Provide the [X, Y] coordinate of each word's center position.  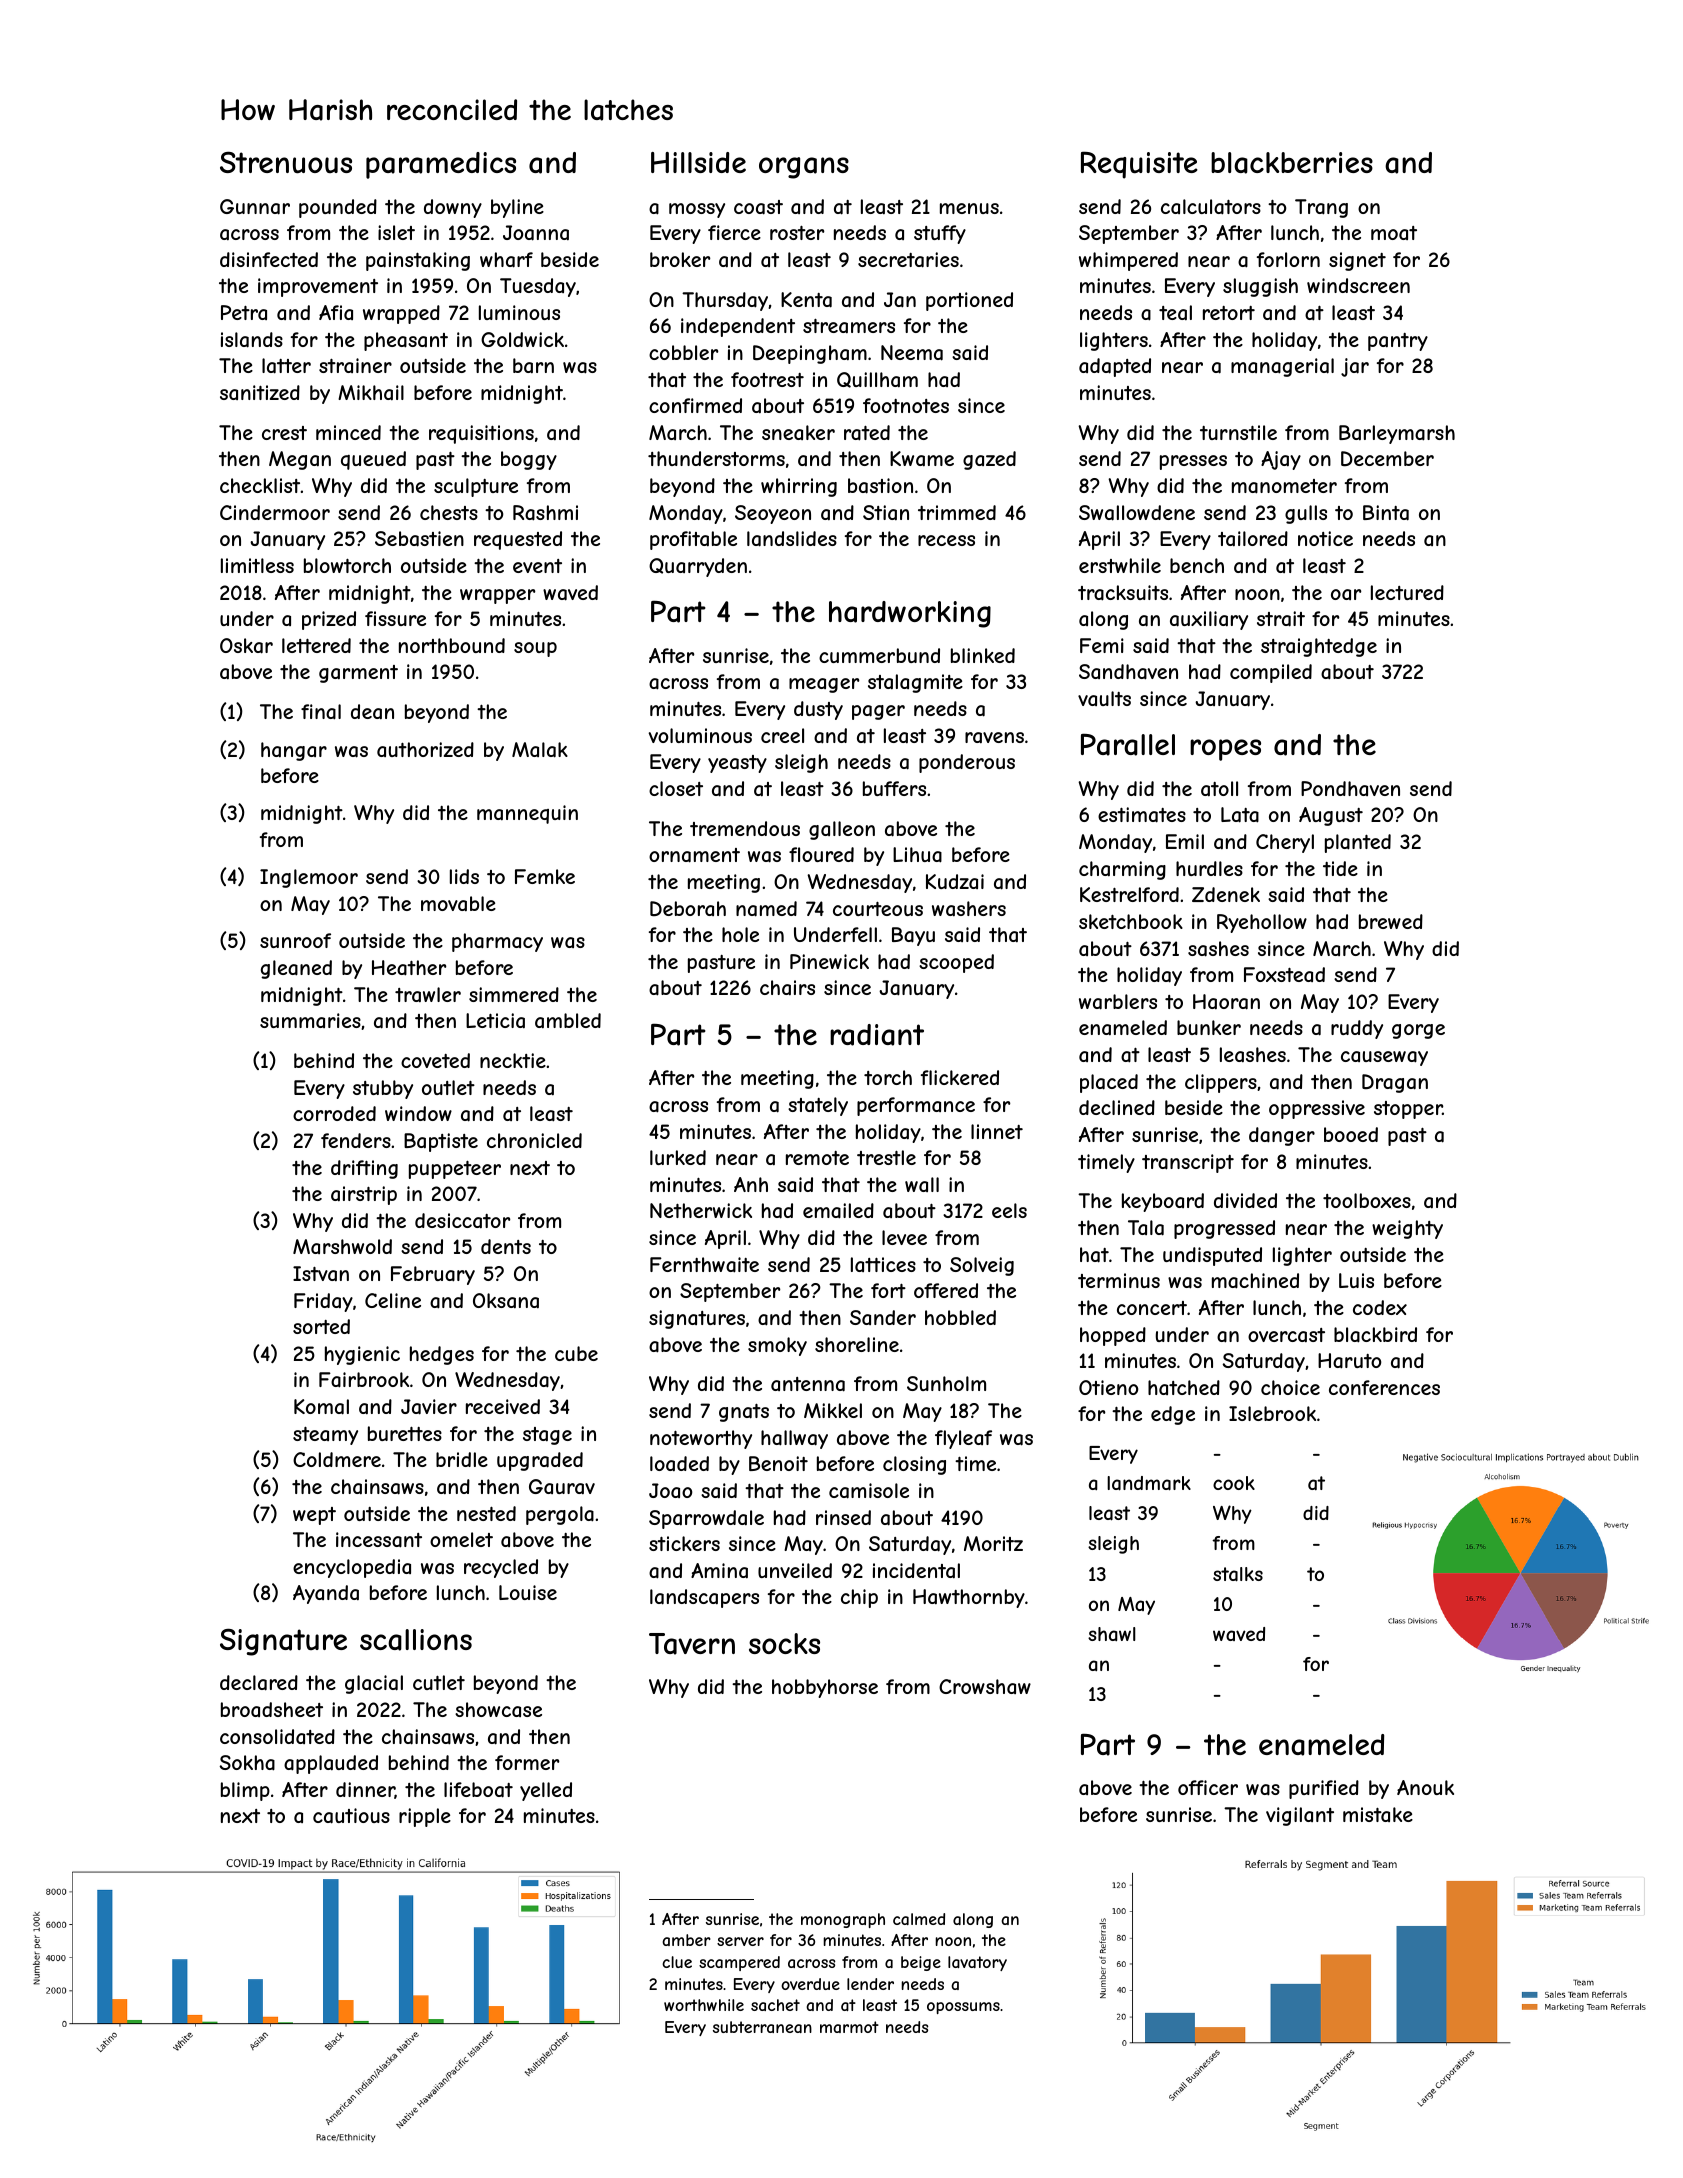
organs [804, 168]
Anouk [1425, 1787]
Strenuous [286, 163]
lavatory [977, 1963]
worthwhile [704, 2005]
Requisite [1139, 165]
